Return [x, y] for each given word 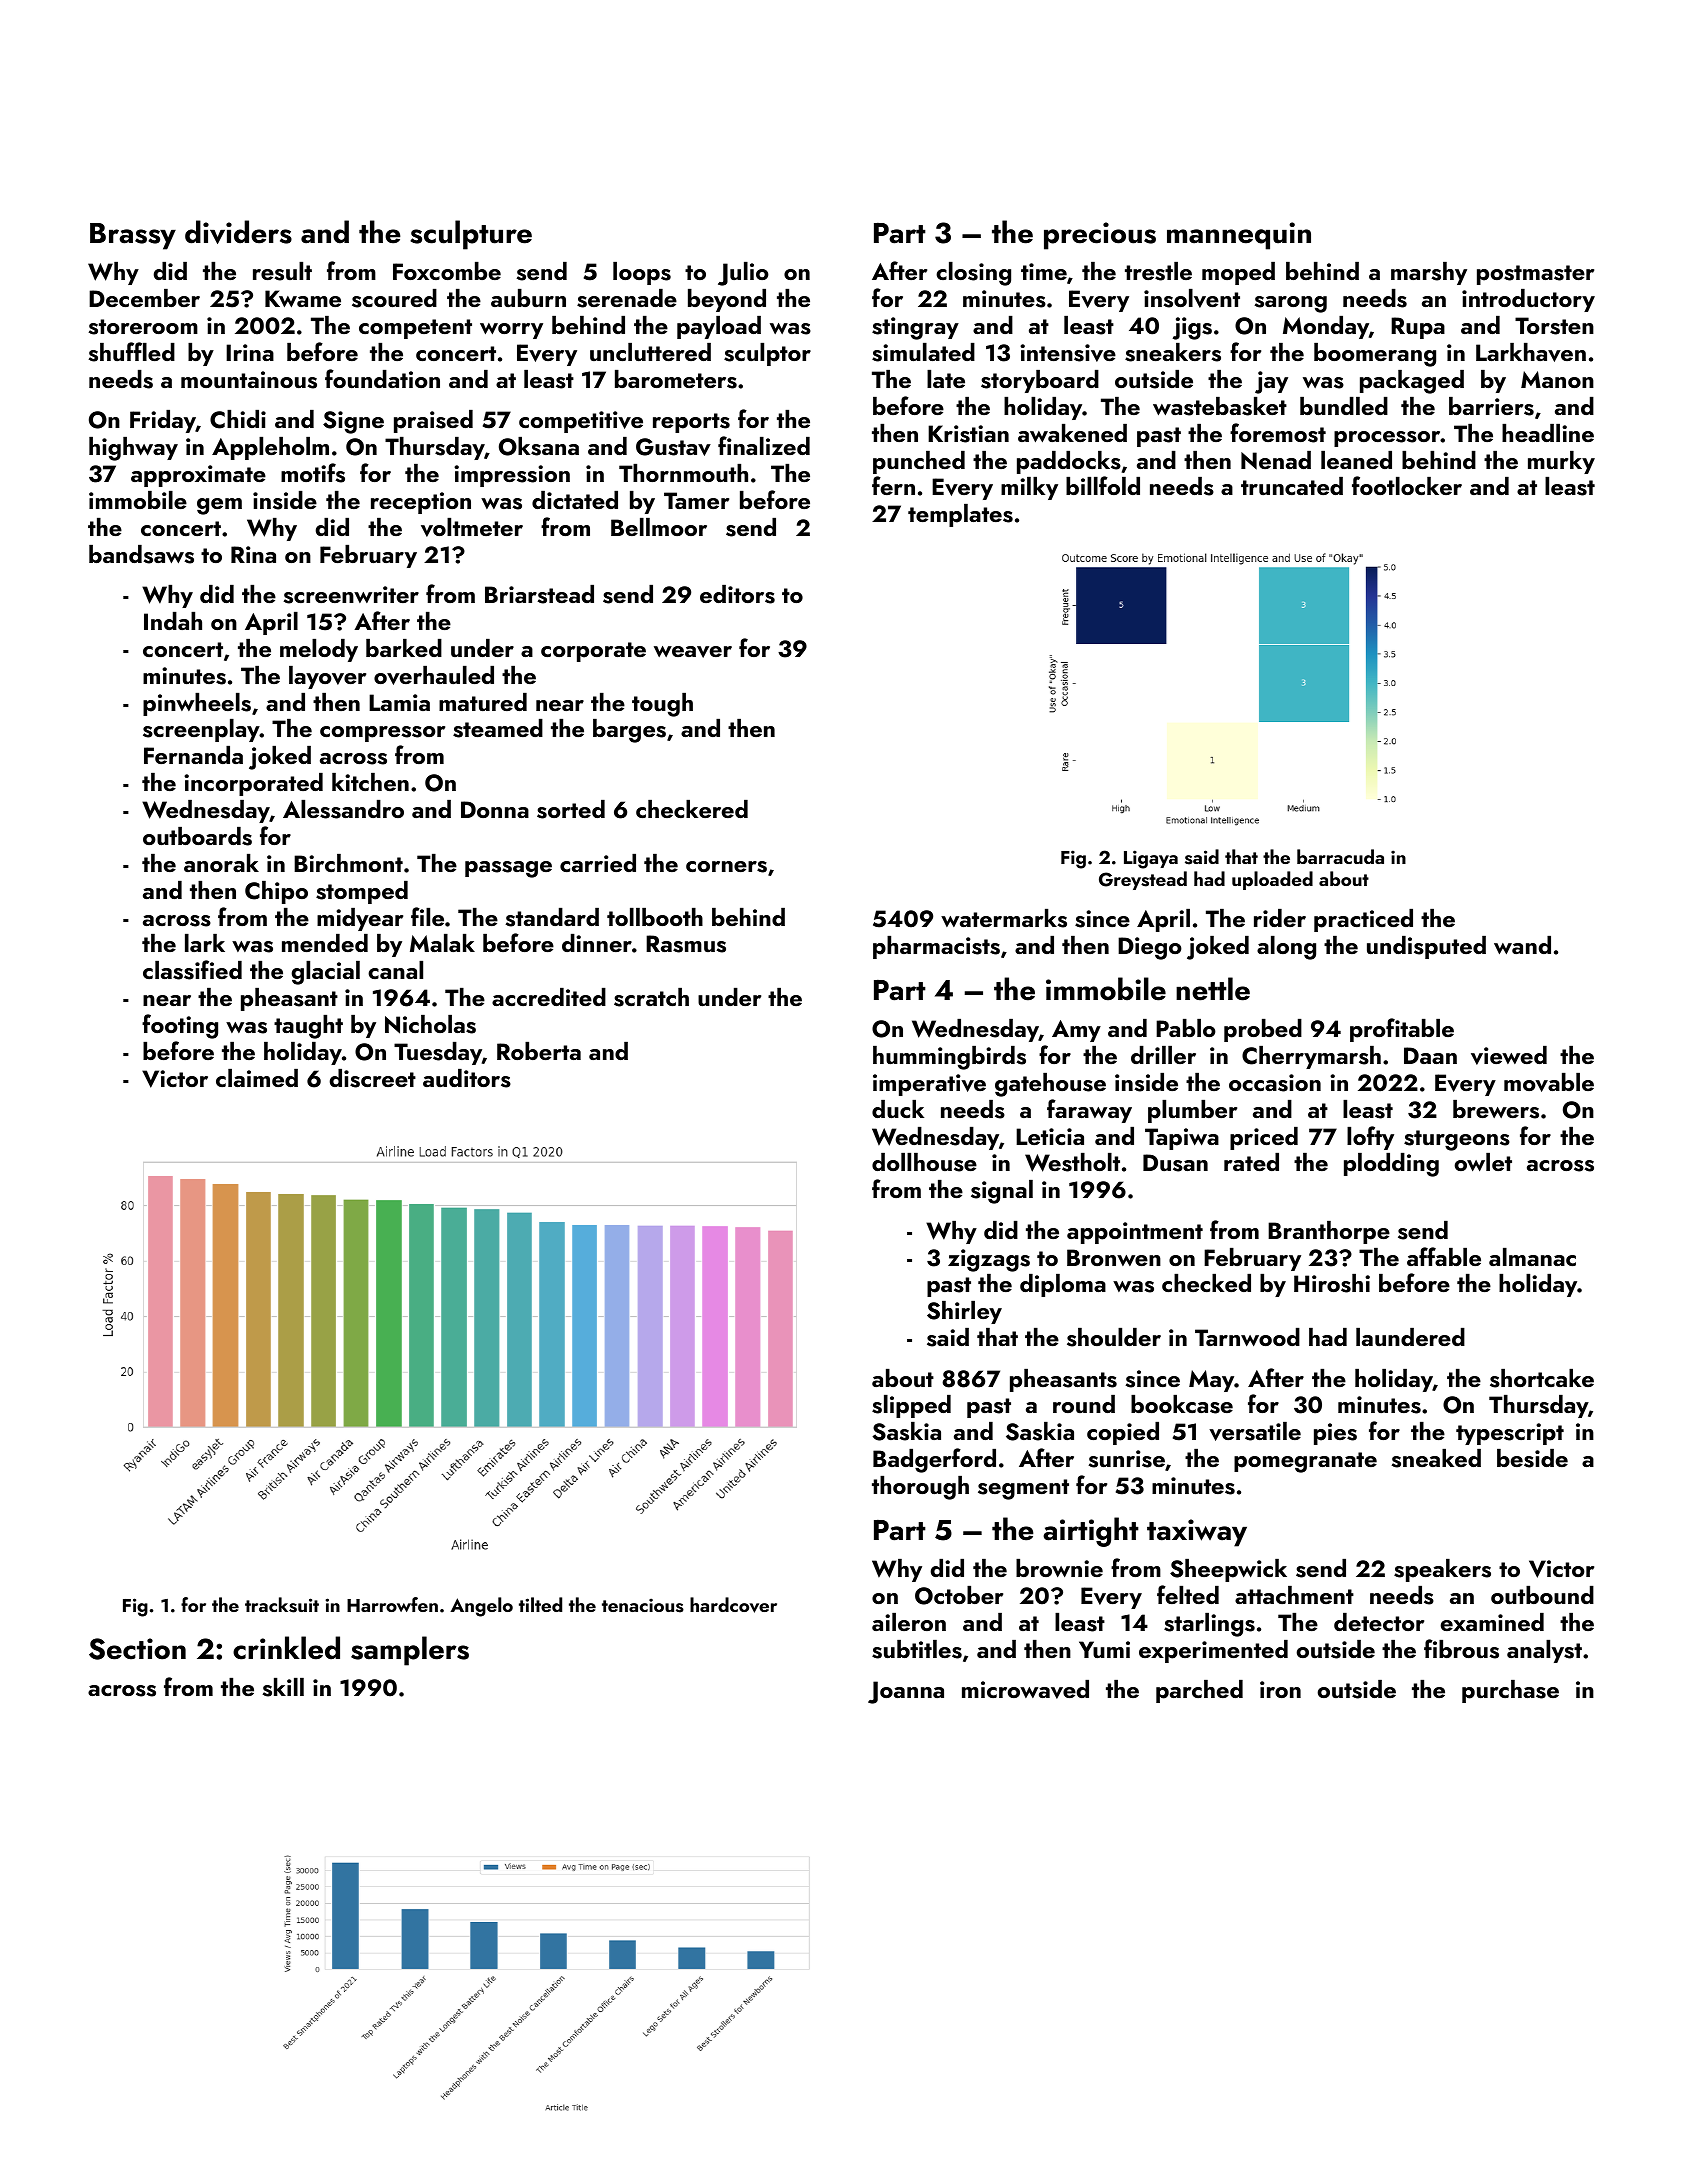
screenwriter [351, 595]
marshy [1429, 273]
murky [1561, 462]
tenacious [643, 1605]
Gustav [673, 447]
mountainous [249, 380]
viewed [1509, 1055]
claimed [257, 1078]
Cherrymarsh [1311, 1057]
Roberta [539, 1051]
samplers [410, 1651]
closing [973, 274]
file [427, 916]
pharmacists [936, 947]
